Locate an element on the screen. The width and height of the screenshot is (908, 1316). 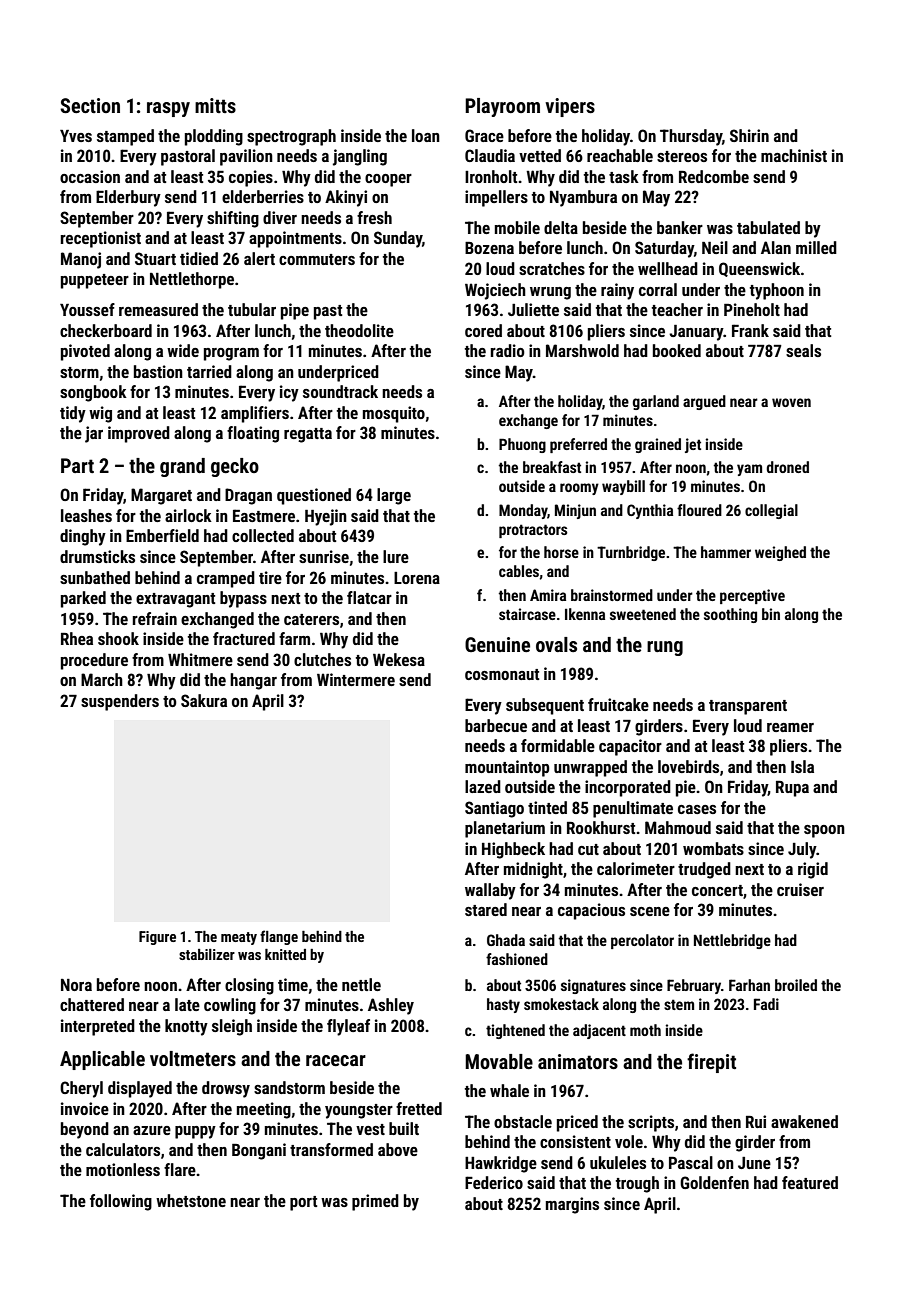
machinist is located at coordinates (794, 155).
